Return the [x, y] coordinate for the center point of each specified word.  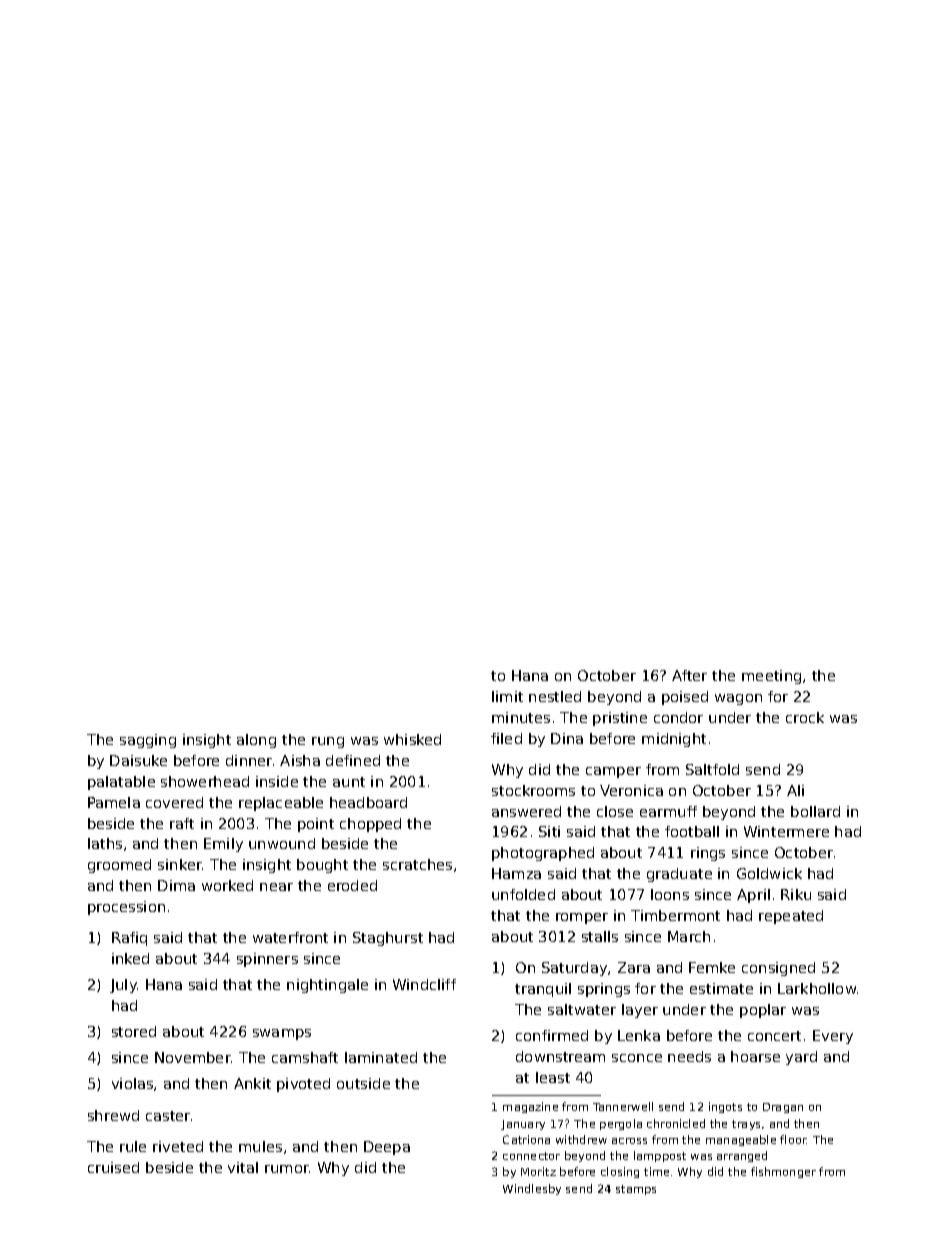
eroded [352, 885]
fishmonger [783, 1172]
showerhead [205, 781]
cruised [113, 1167]
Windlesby [532, 1189]
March [689, 936]
